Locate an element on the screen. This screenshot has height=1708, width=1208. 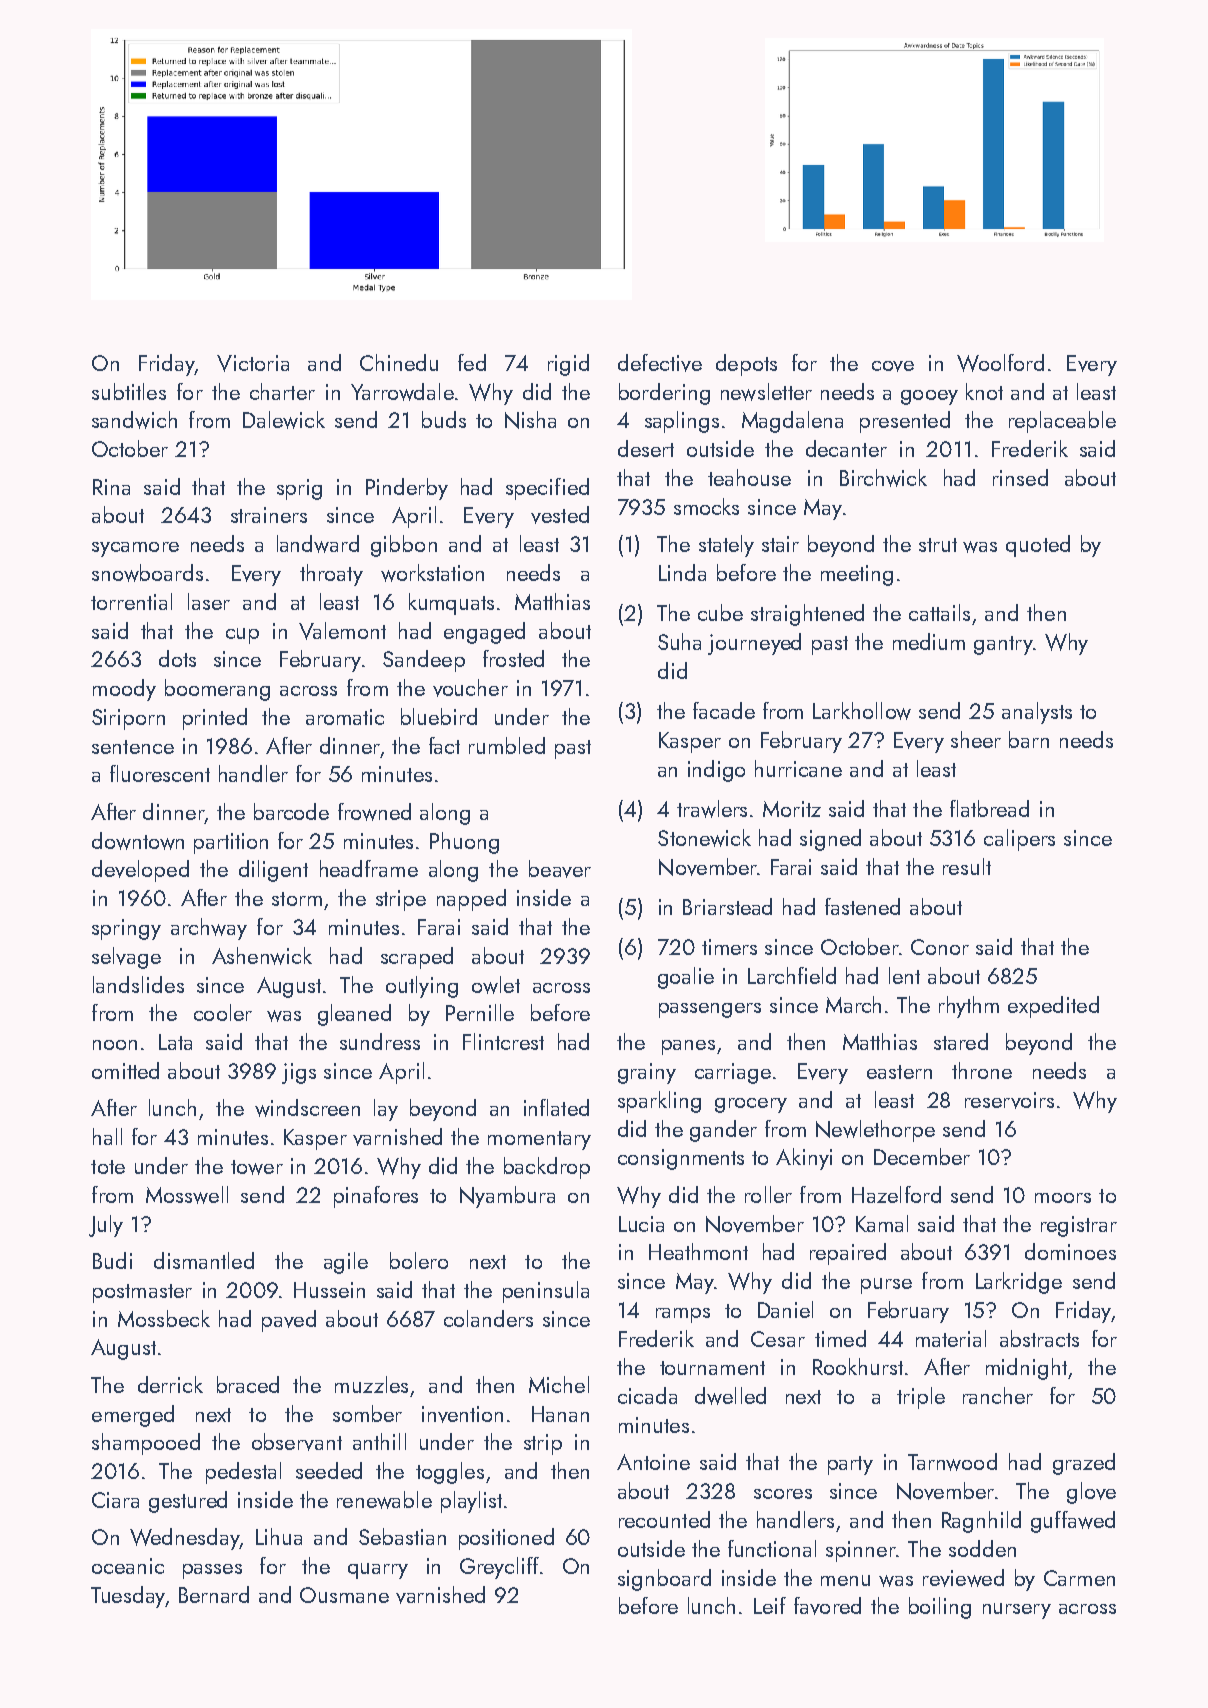
signed is located at coordinates (830, 840).
